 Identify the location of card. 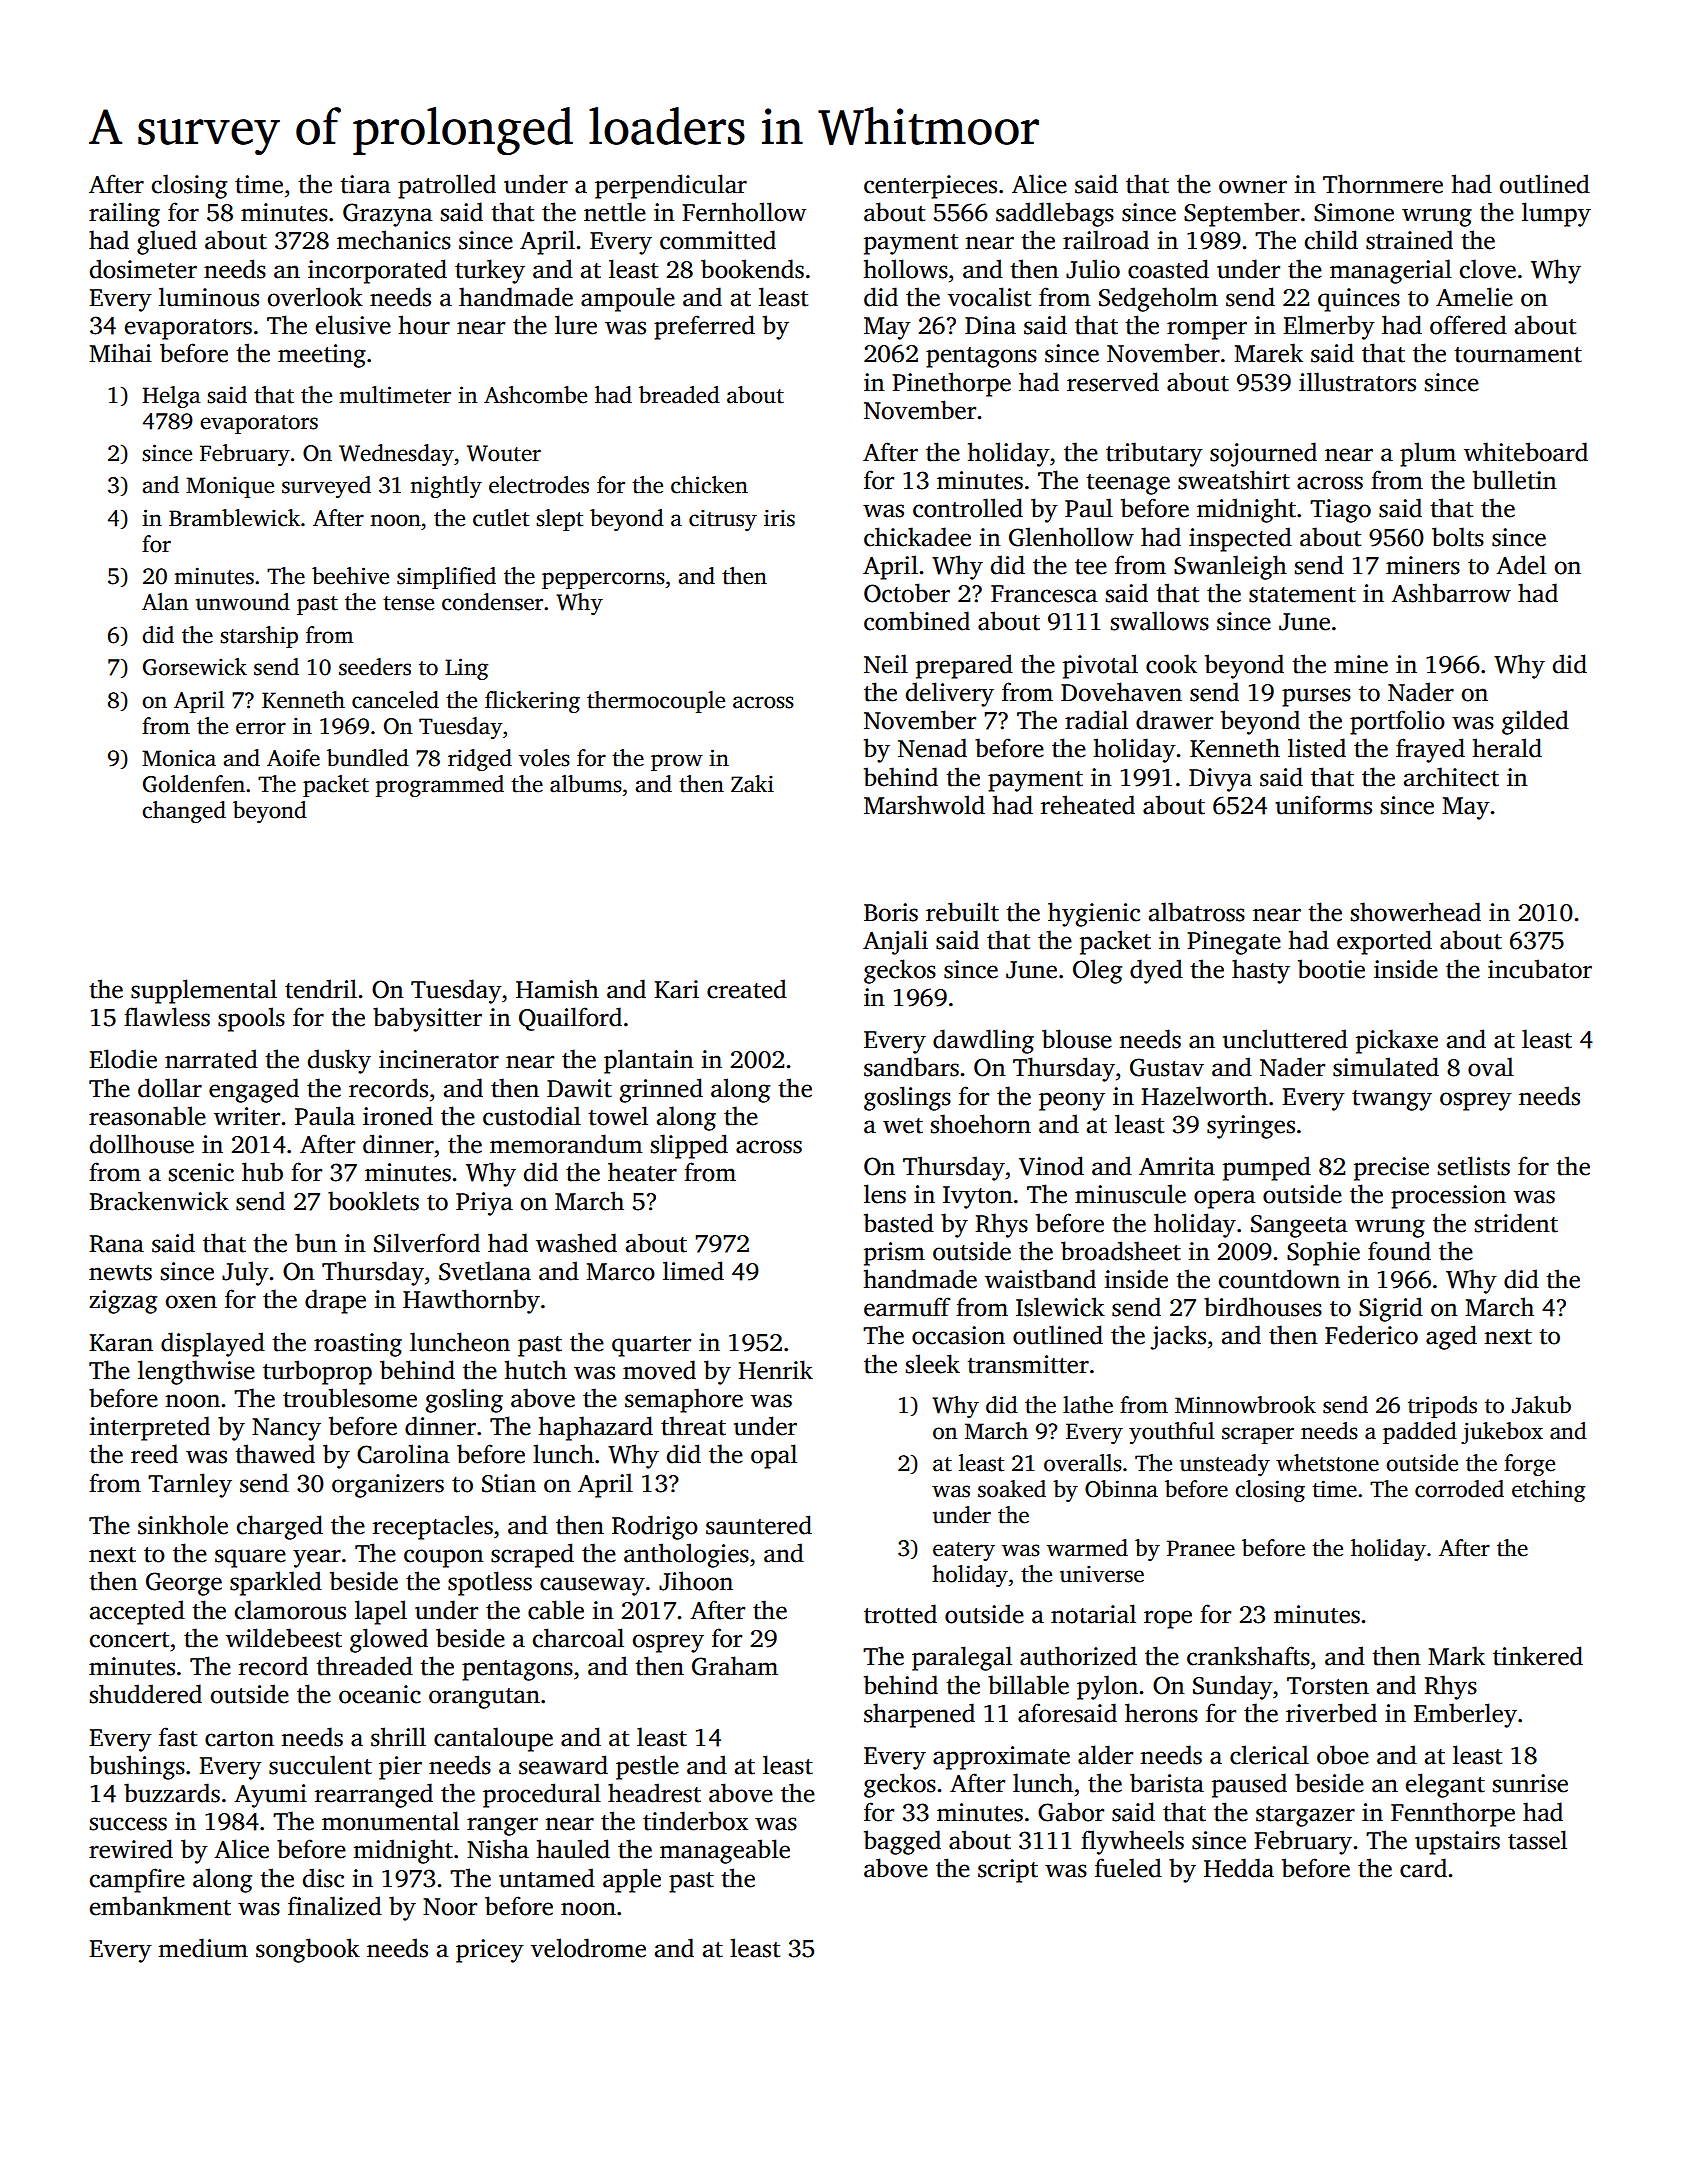
(1423, 1868).
